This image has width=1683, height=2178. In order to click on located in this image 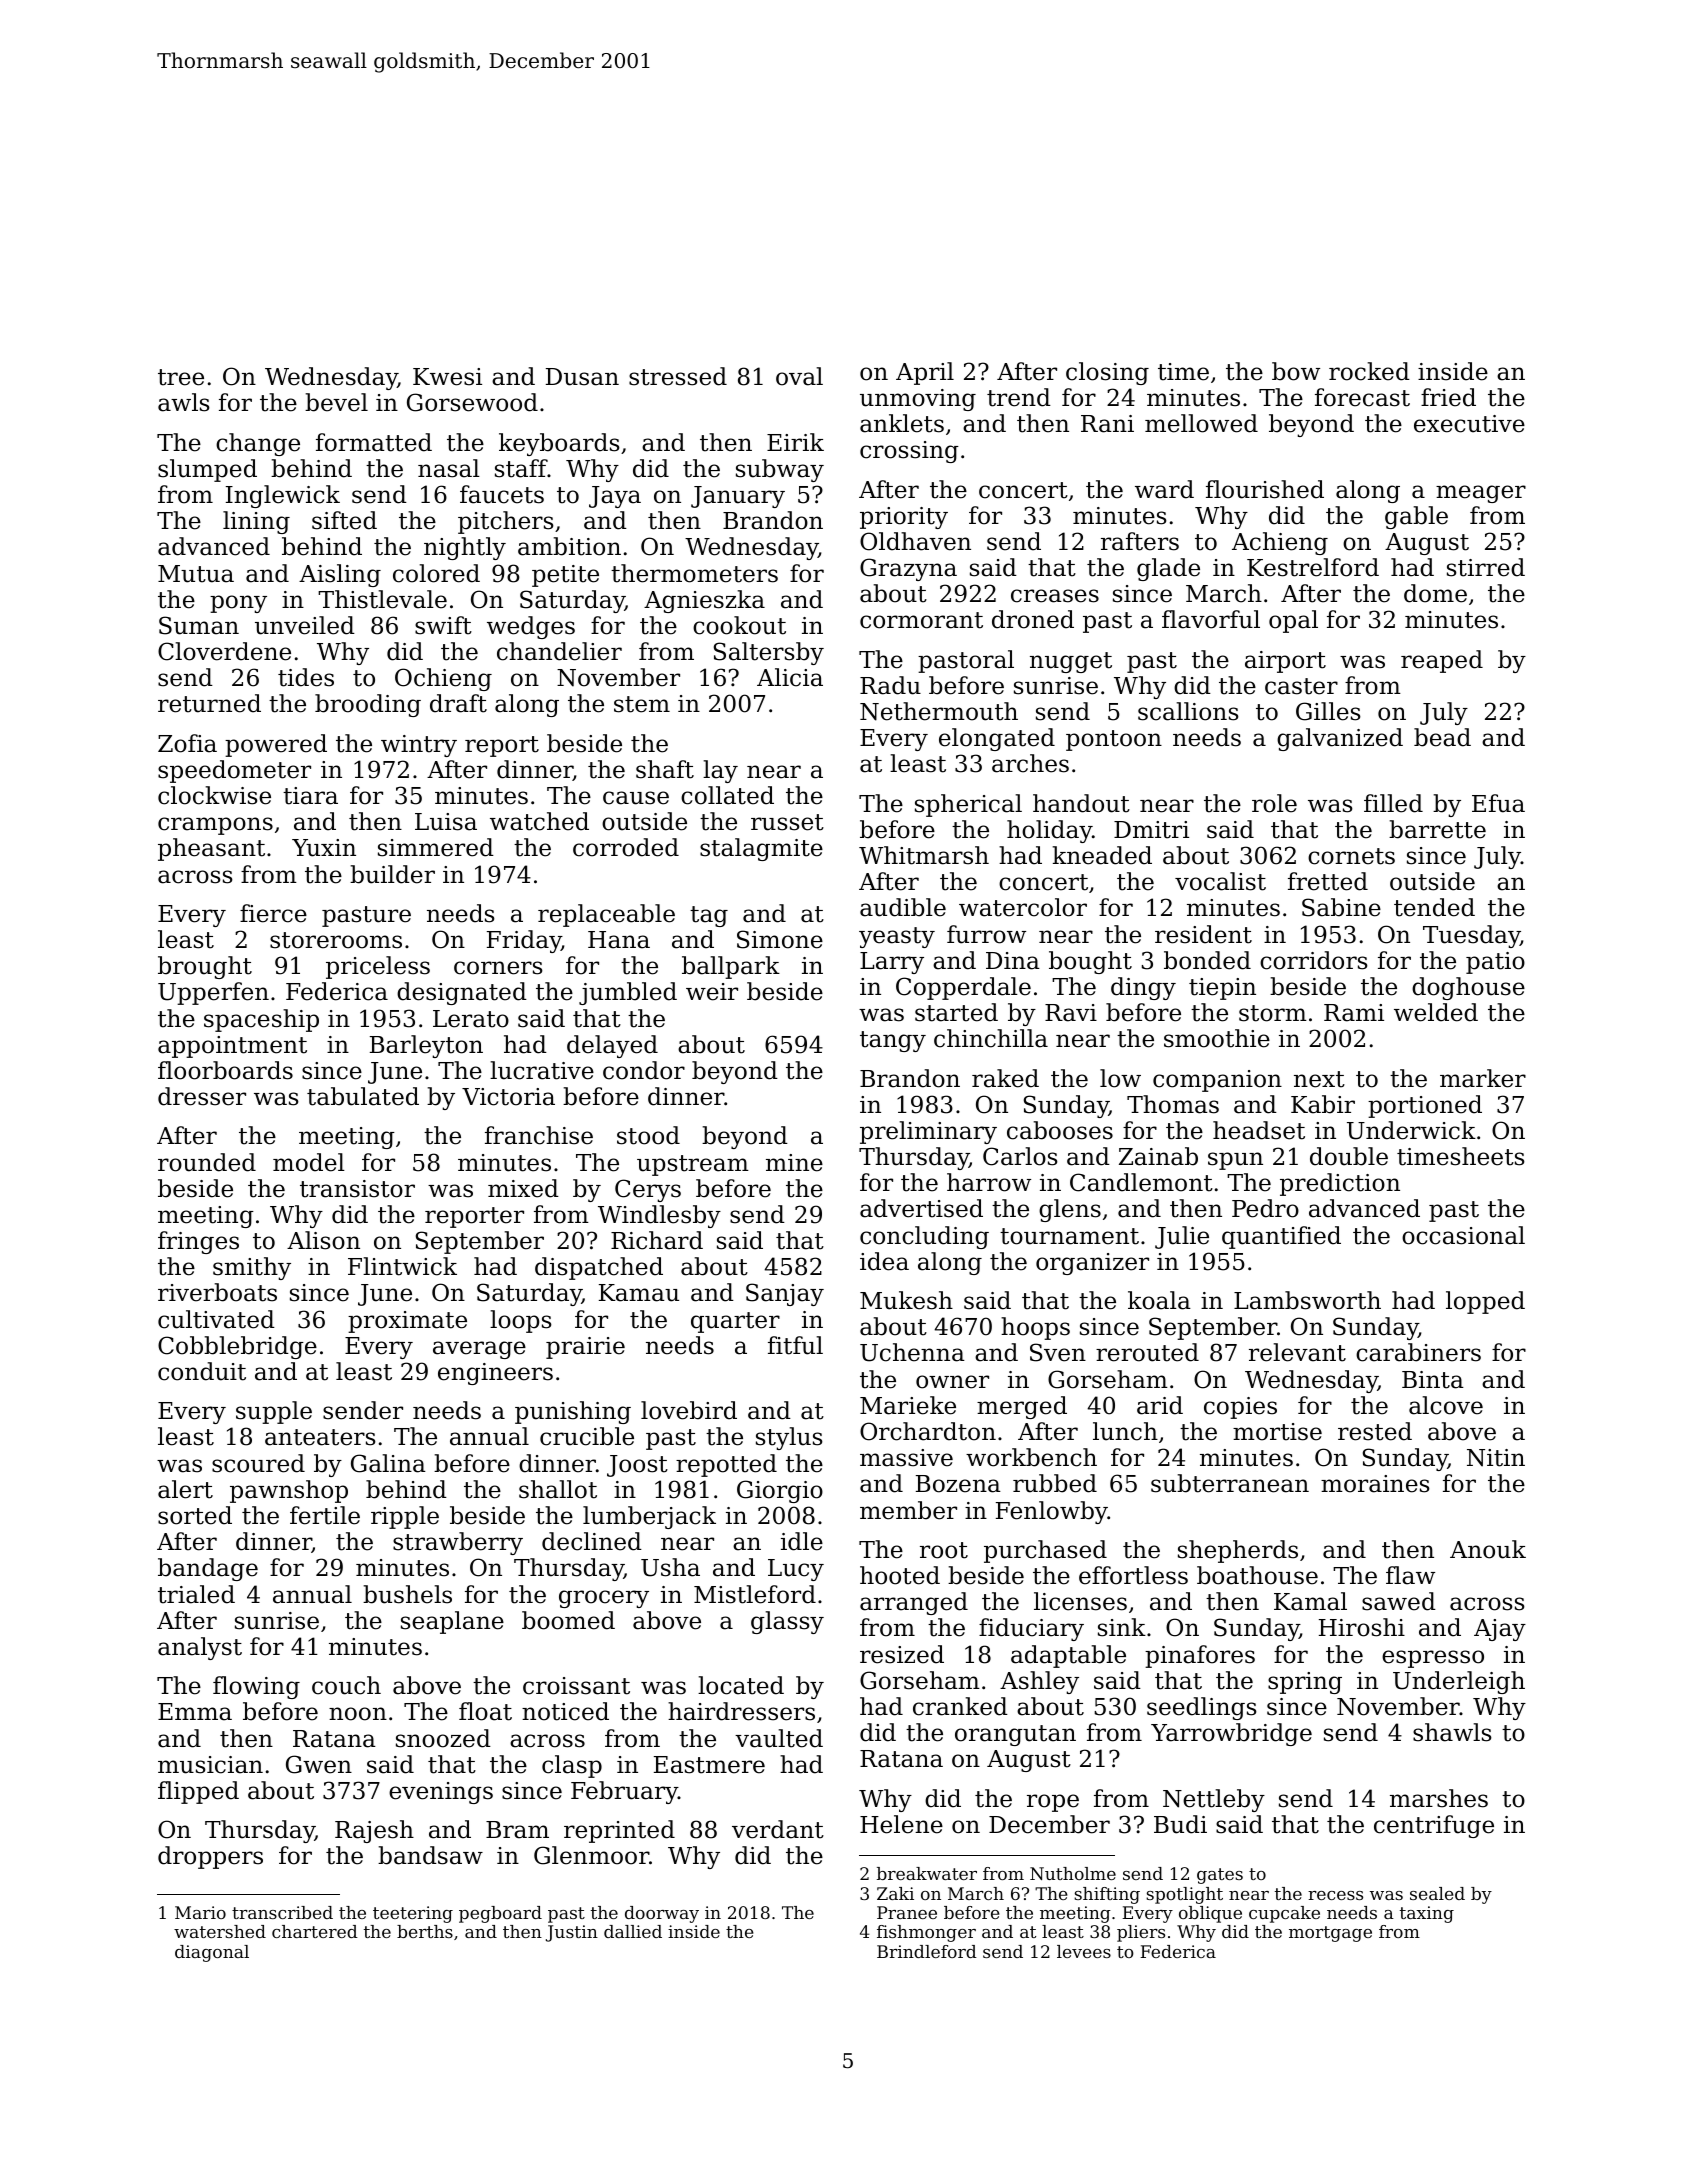, I will do `click(741, 1685)`.
